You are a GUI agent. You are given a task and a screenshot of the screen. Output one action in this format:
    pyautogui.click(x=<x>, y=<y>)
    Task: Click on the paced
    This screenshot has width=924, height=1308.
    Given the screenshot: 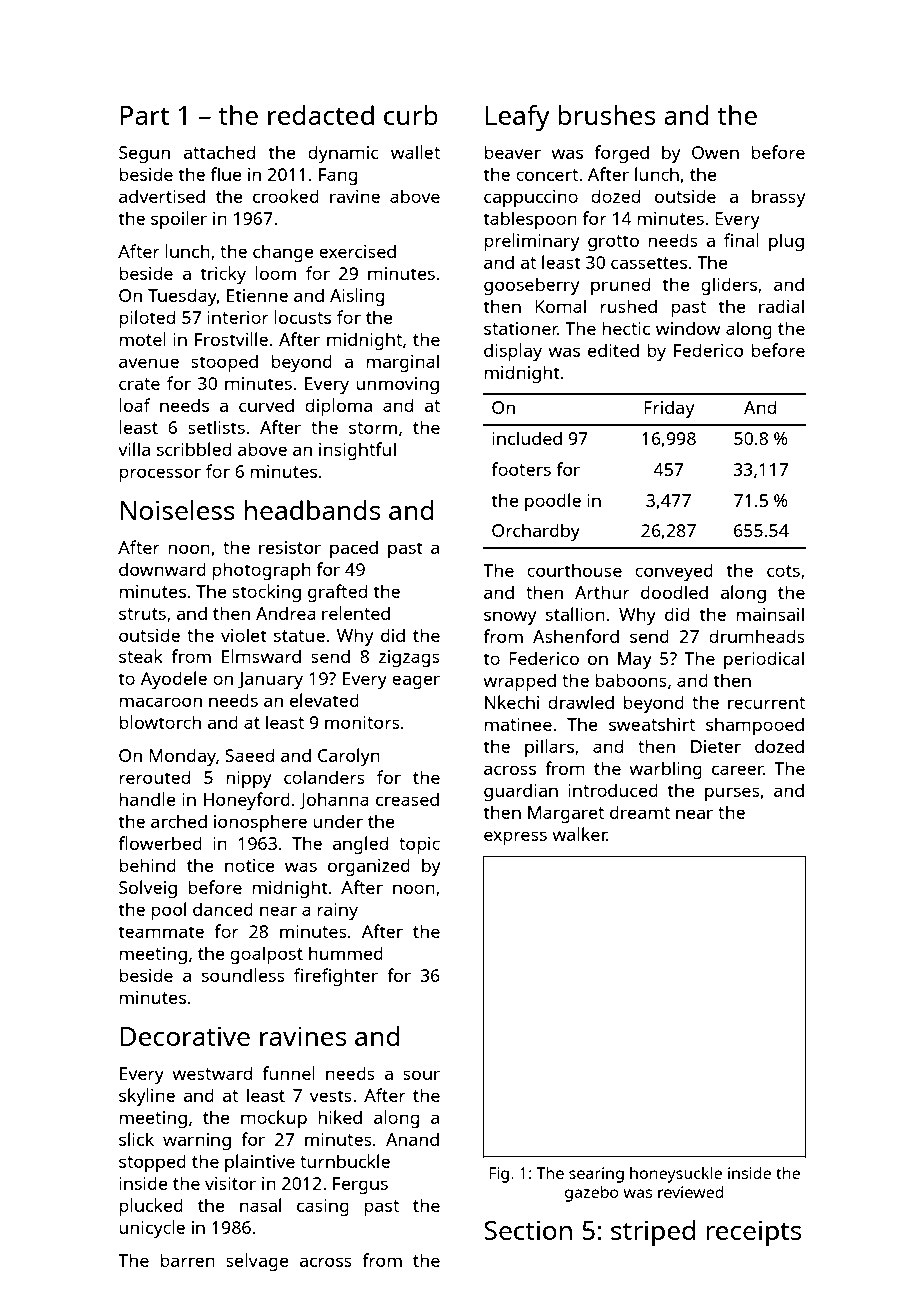 What is the action you would take?
    pyautogui.click(x=354, y=549)
